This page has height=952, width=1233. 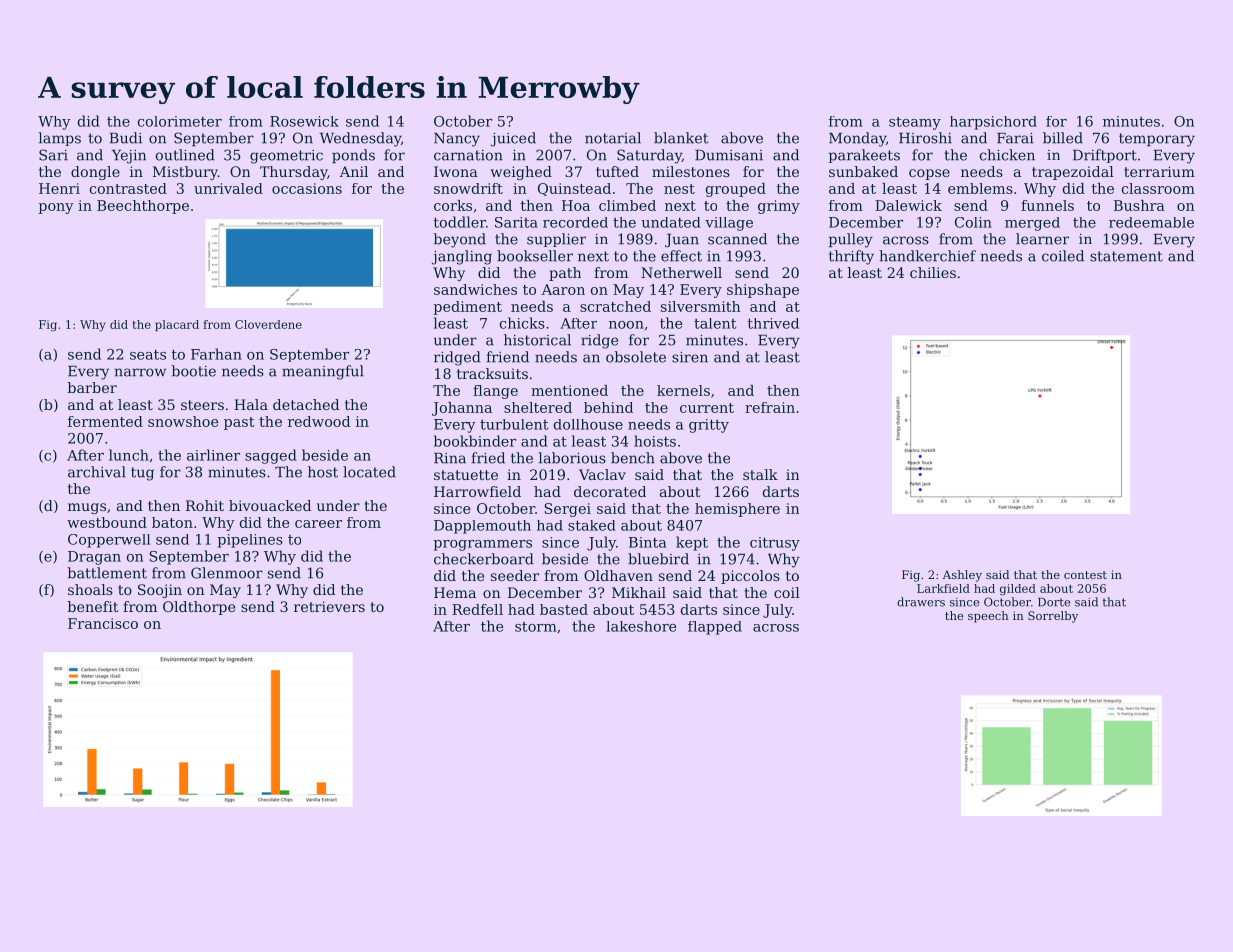 What do you see at coordinates (763, 291) in the page?
I see `shipshape` at bounding box center [763, 291].
